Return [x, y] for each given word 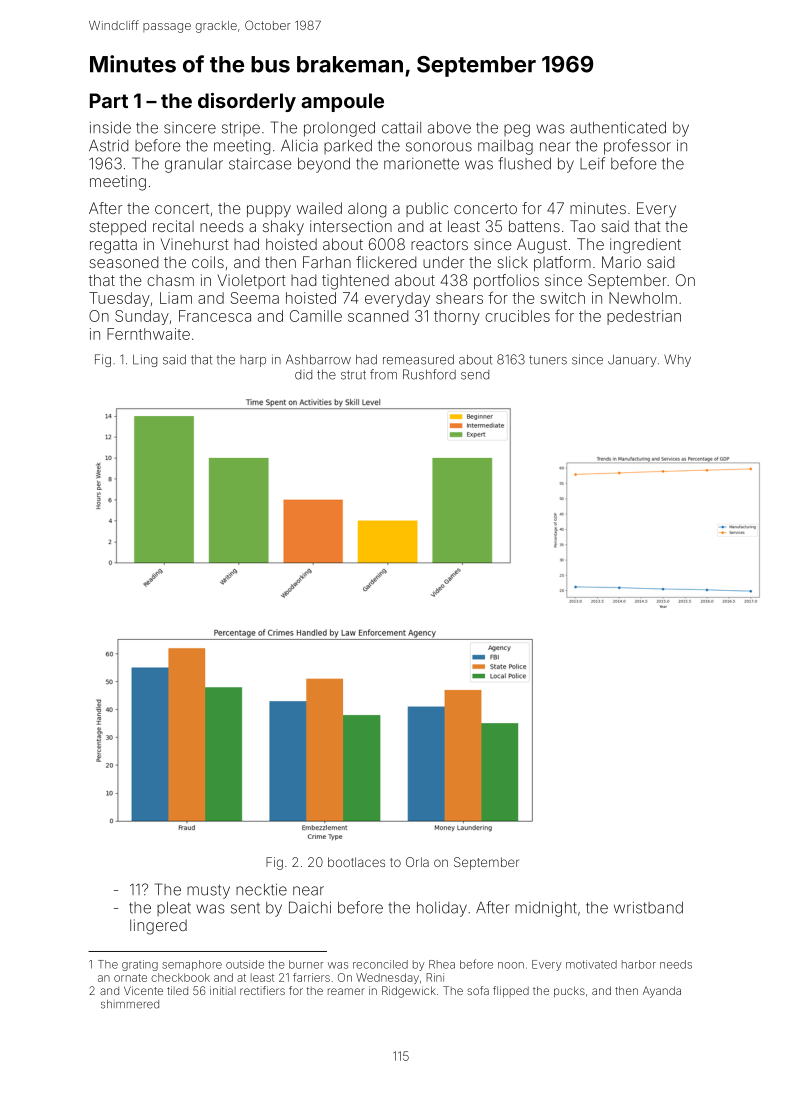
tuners [548, 360]
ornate [130, 978]
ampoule [342, 102]
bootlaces [356, 862]
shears [459, 298]
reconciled [380, 964]
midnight [546, 909]
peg [517, 130]
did [303, 375]
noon [511, 965]
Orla [417, 862]
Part [109, 100]
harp [253, 361]
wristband [648, 908]
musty [208, 891]
